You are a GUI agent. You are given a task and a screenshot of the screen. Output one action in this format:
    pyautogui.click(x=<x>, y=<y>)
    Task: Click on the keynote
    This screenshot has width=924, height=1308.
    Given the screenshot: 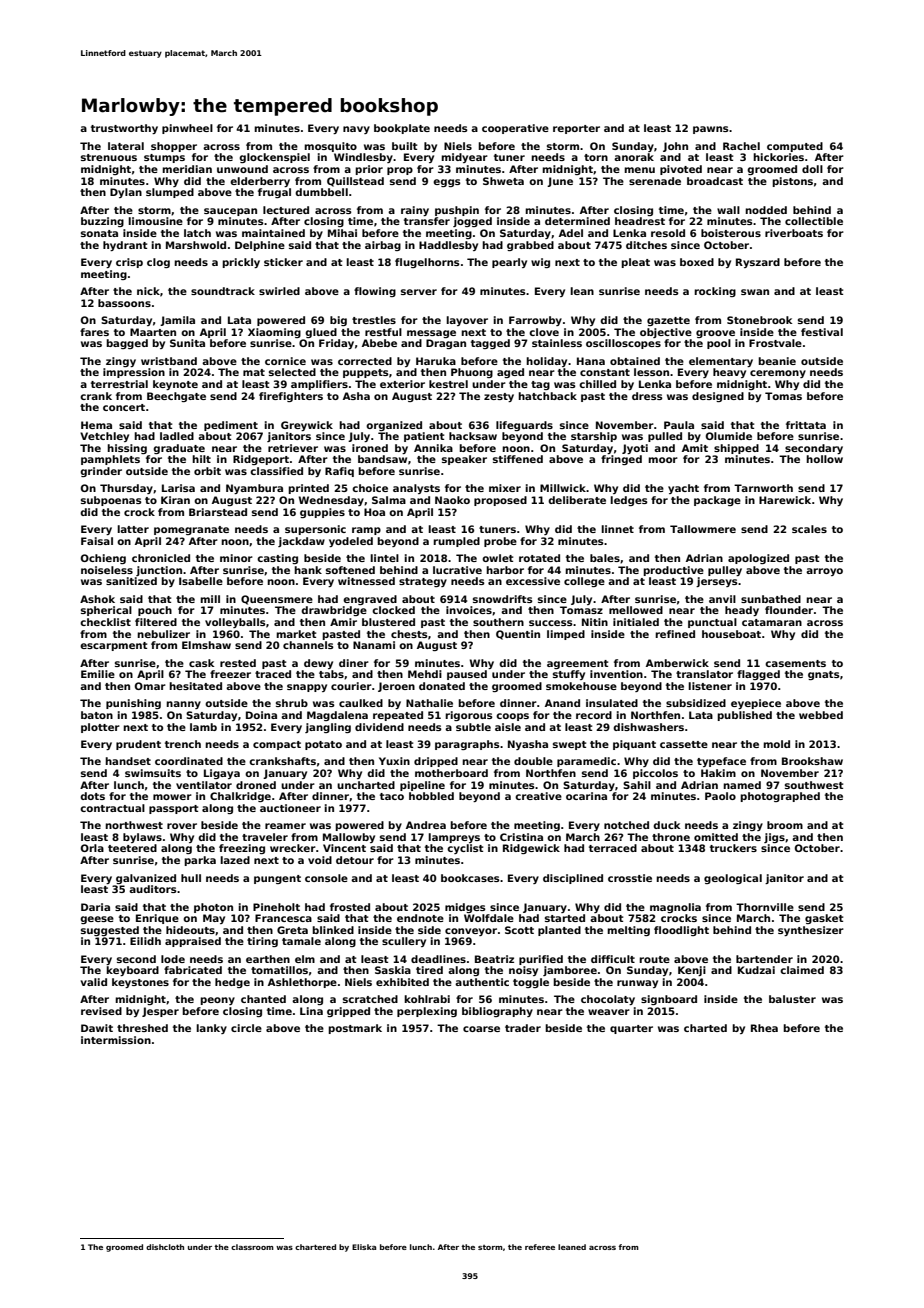 What is the action you would take?
    pyautogui.click(x=175, y=385)
